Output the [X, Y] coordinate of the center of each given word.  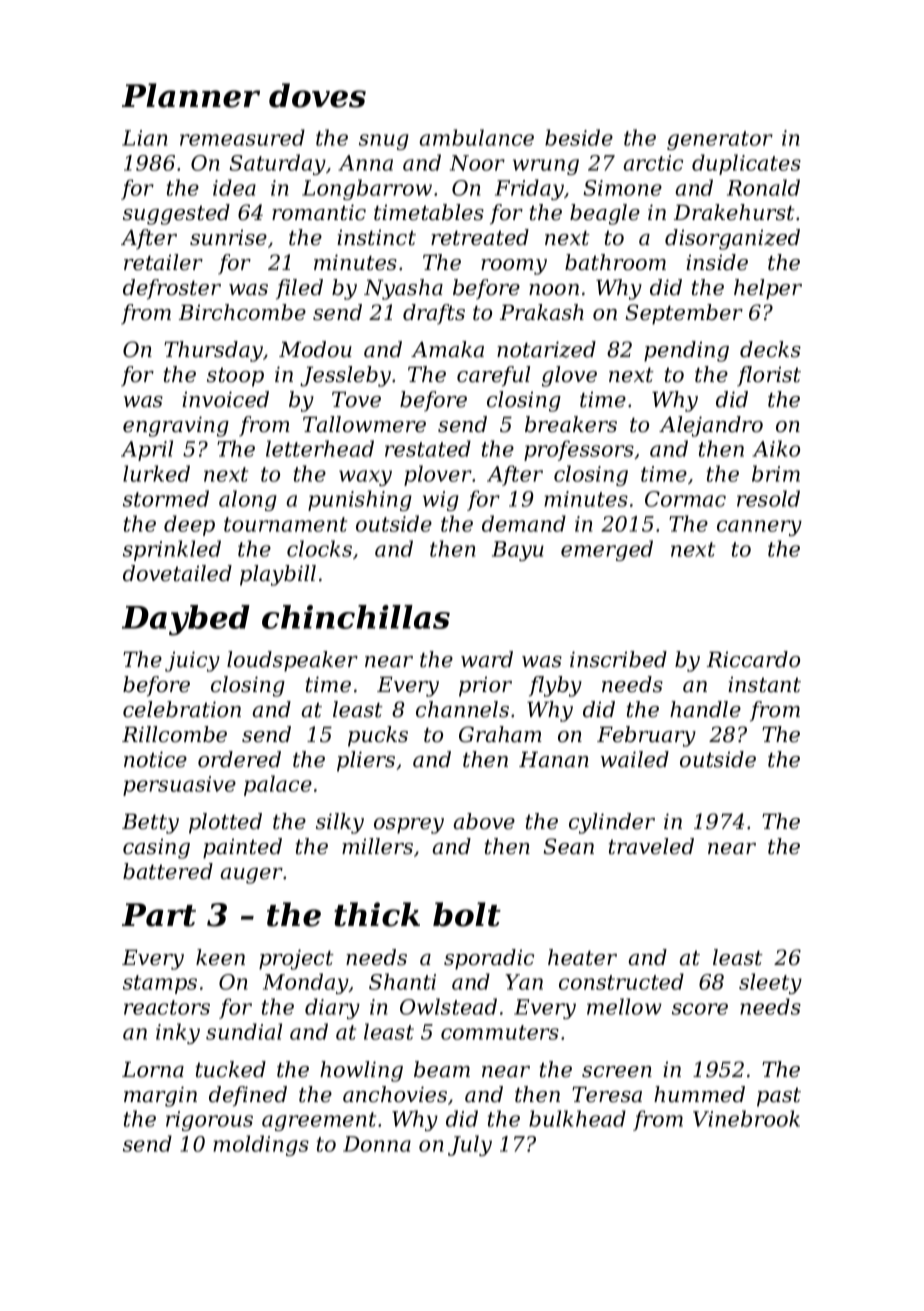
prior [485, 686]
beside [579, 137]
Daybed [186, 620]
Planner [191, 95]
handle [705, 709]
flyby [555, 686]
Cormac [685, 499]
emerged [607, 550]
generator [720, 140]
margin [160, 1096]
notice [155, 759]
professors [579, 450]
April [147, 450]
